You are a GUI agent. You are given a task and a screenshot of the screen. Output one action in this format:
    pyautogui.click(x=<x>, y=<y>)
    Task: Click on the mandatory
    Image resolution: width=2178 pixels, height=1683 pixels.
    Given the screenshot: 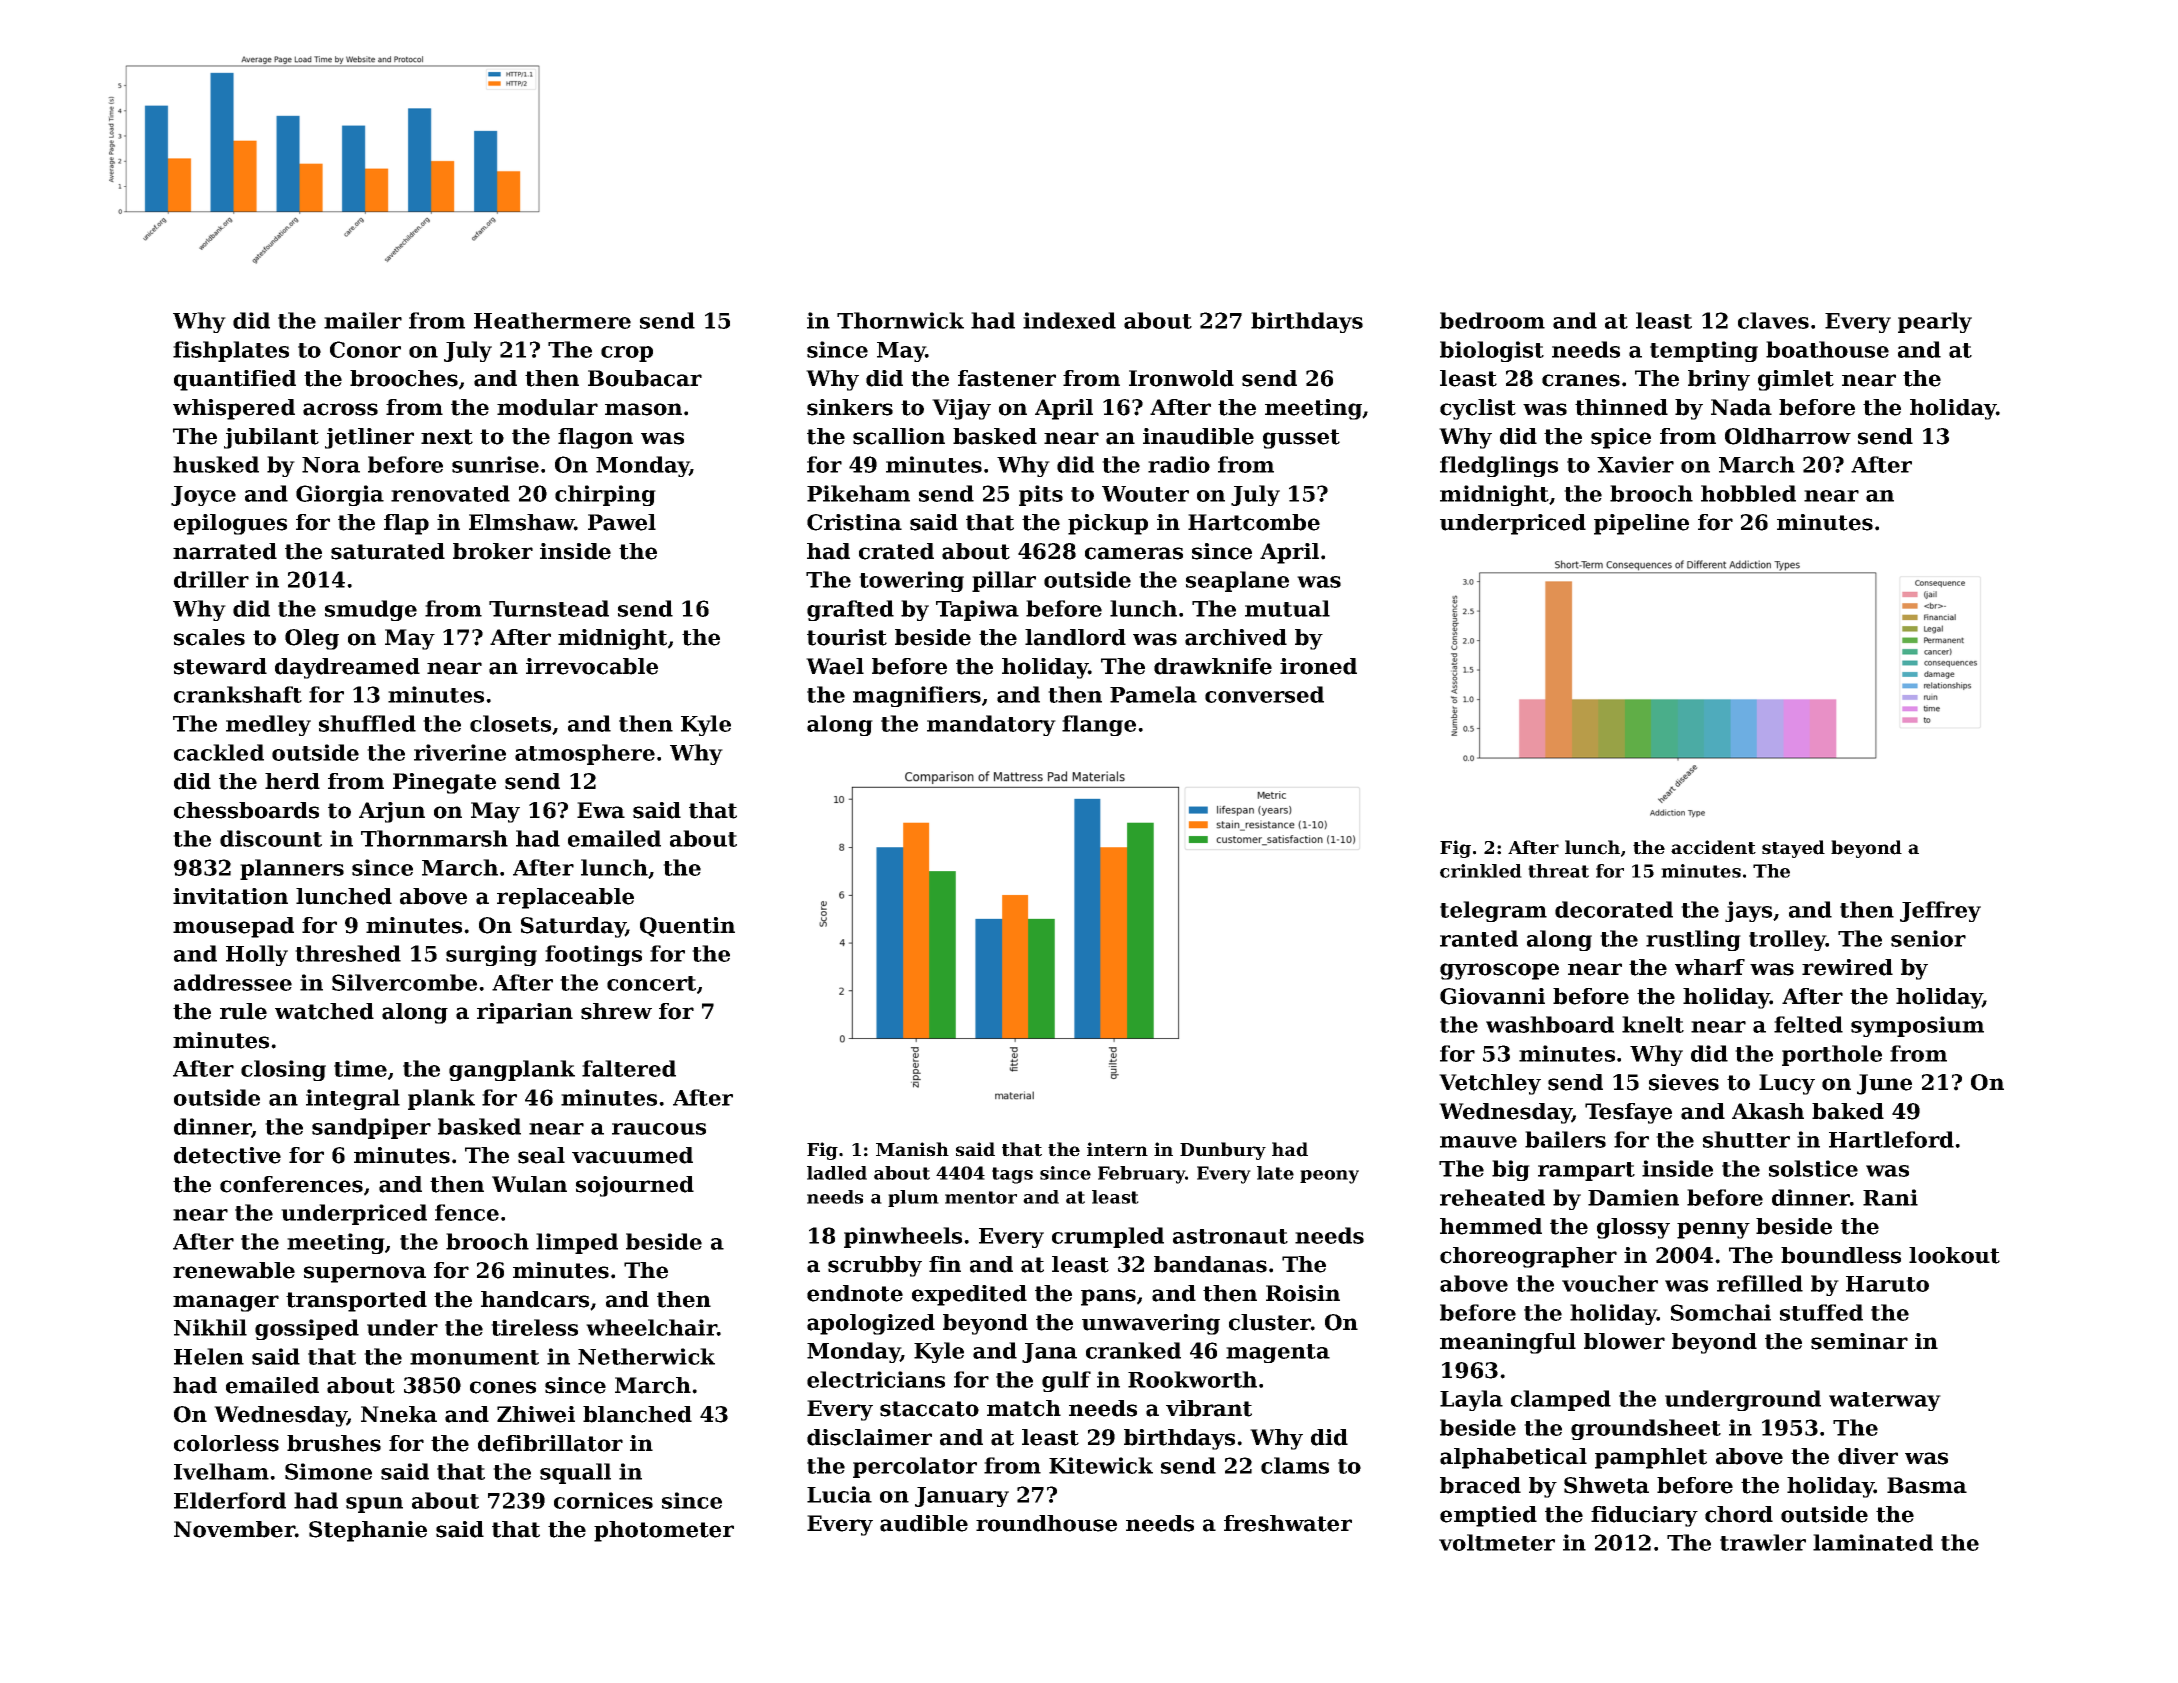 What is the action you would take?
    pyautogui.click(x=991, y=725)
